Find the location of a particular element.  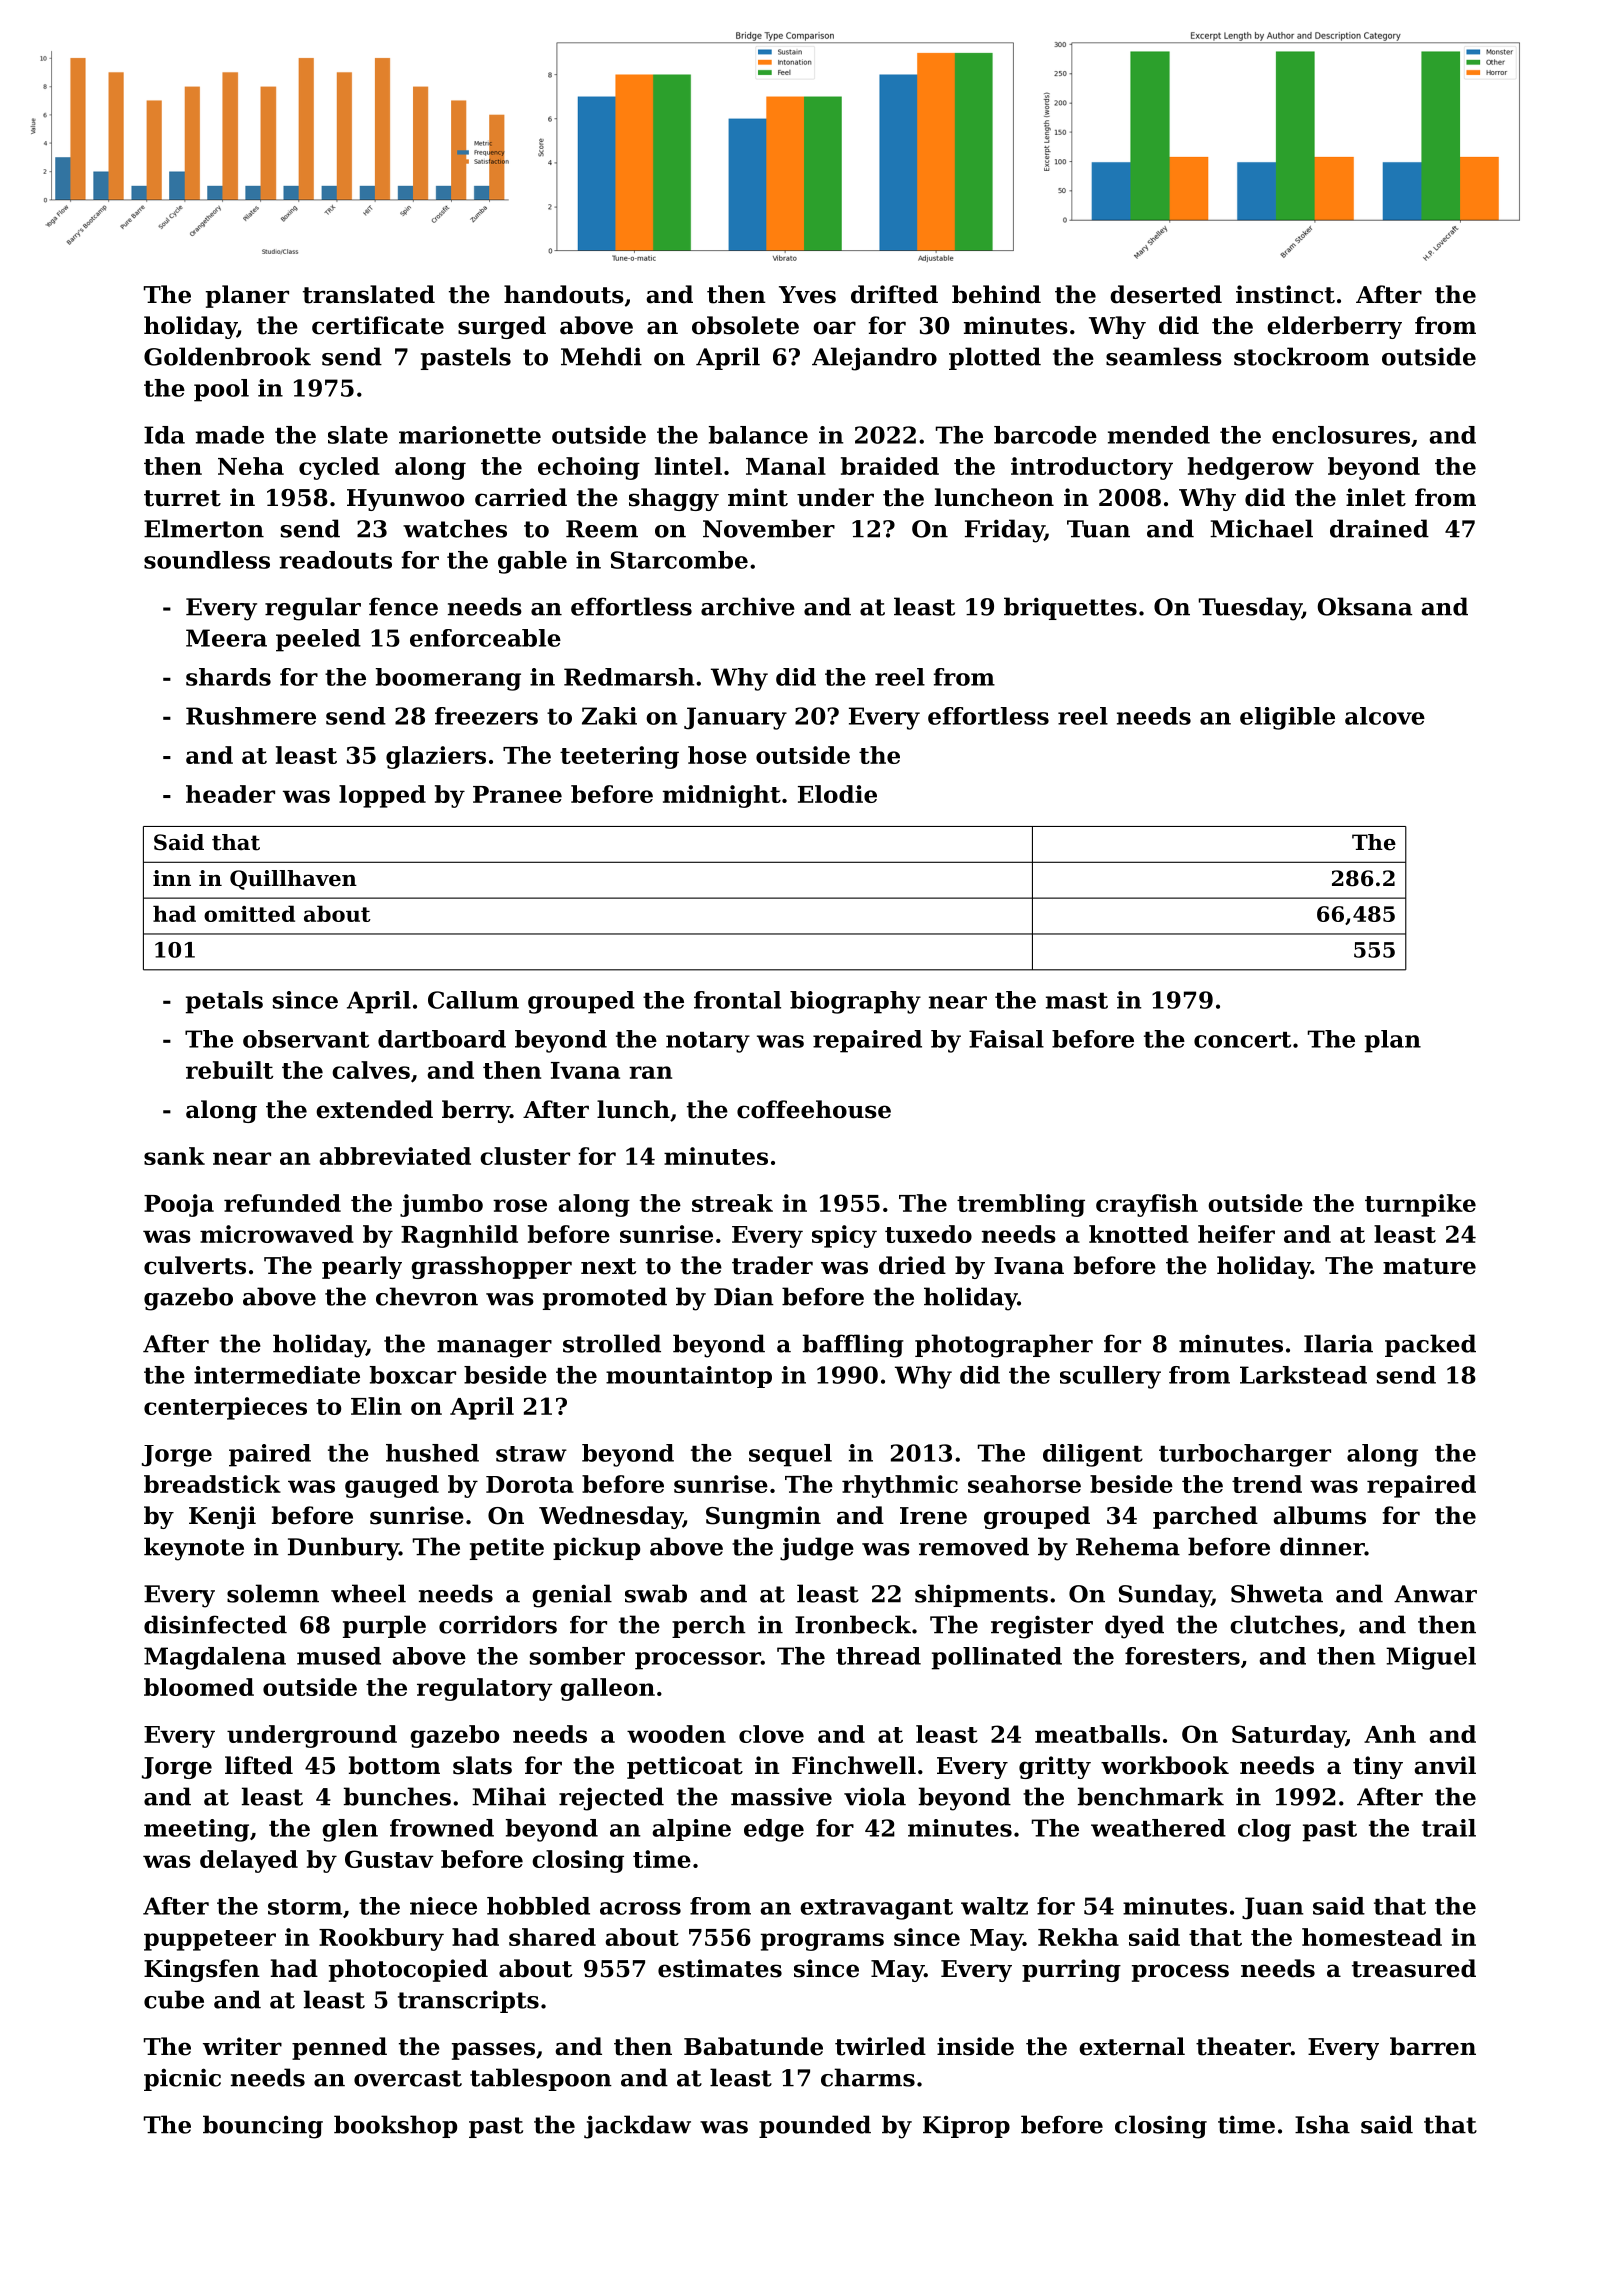

enclosures is located at coordinates (1341, 435).
